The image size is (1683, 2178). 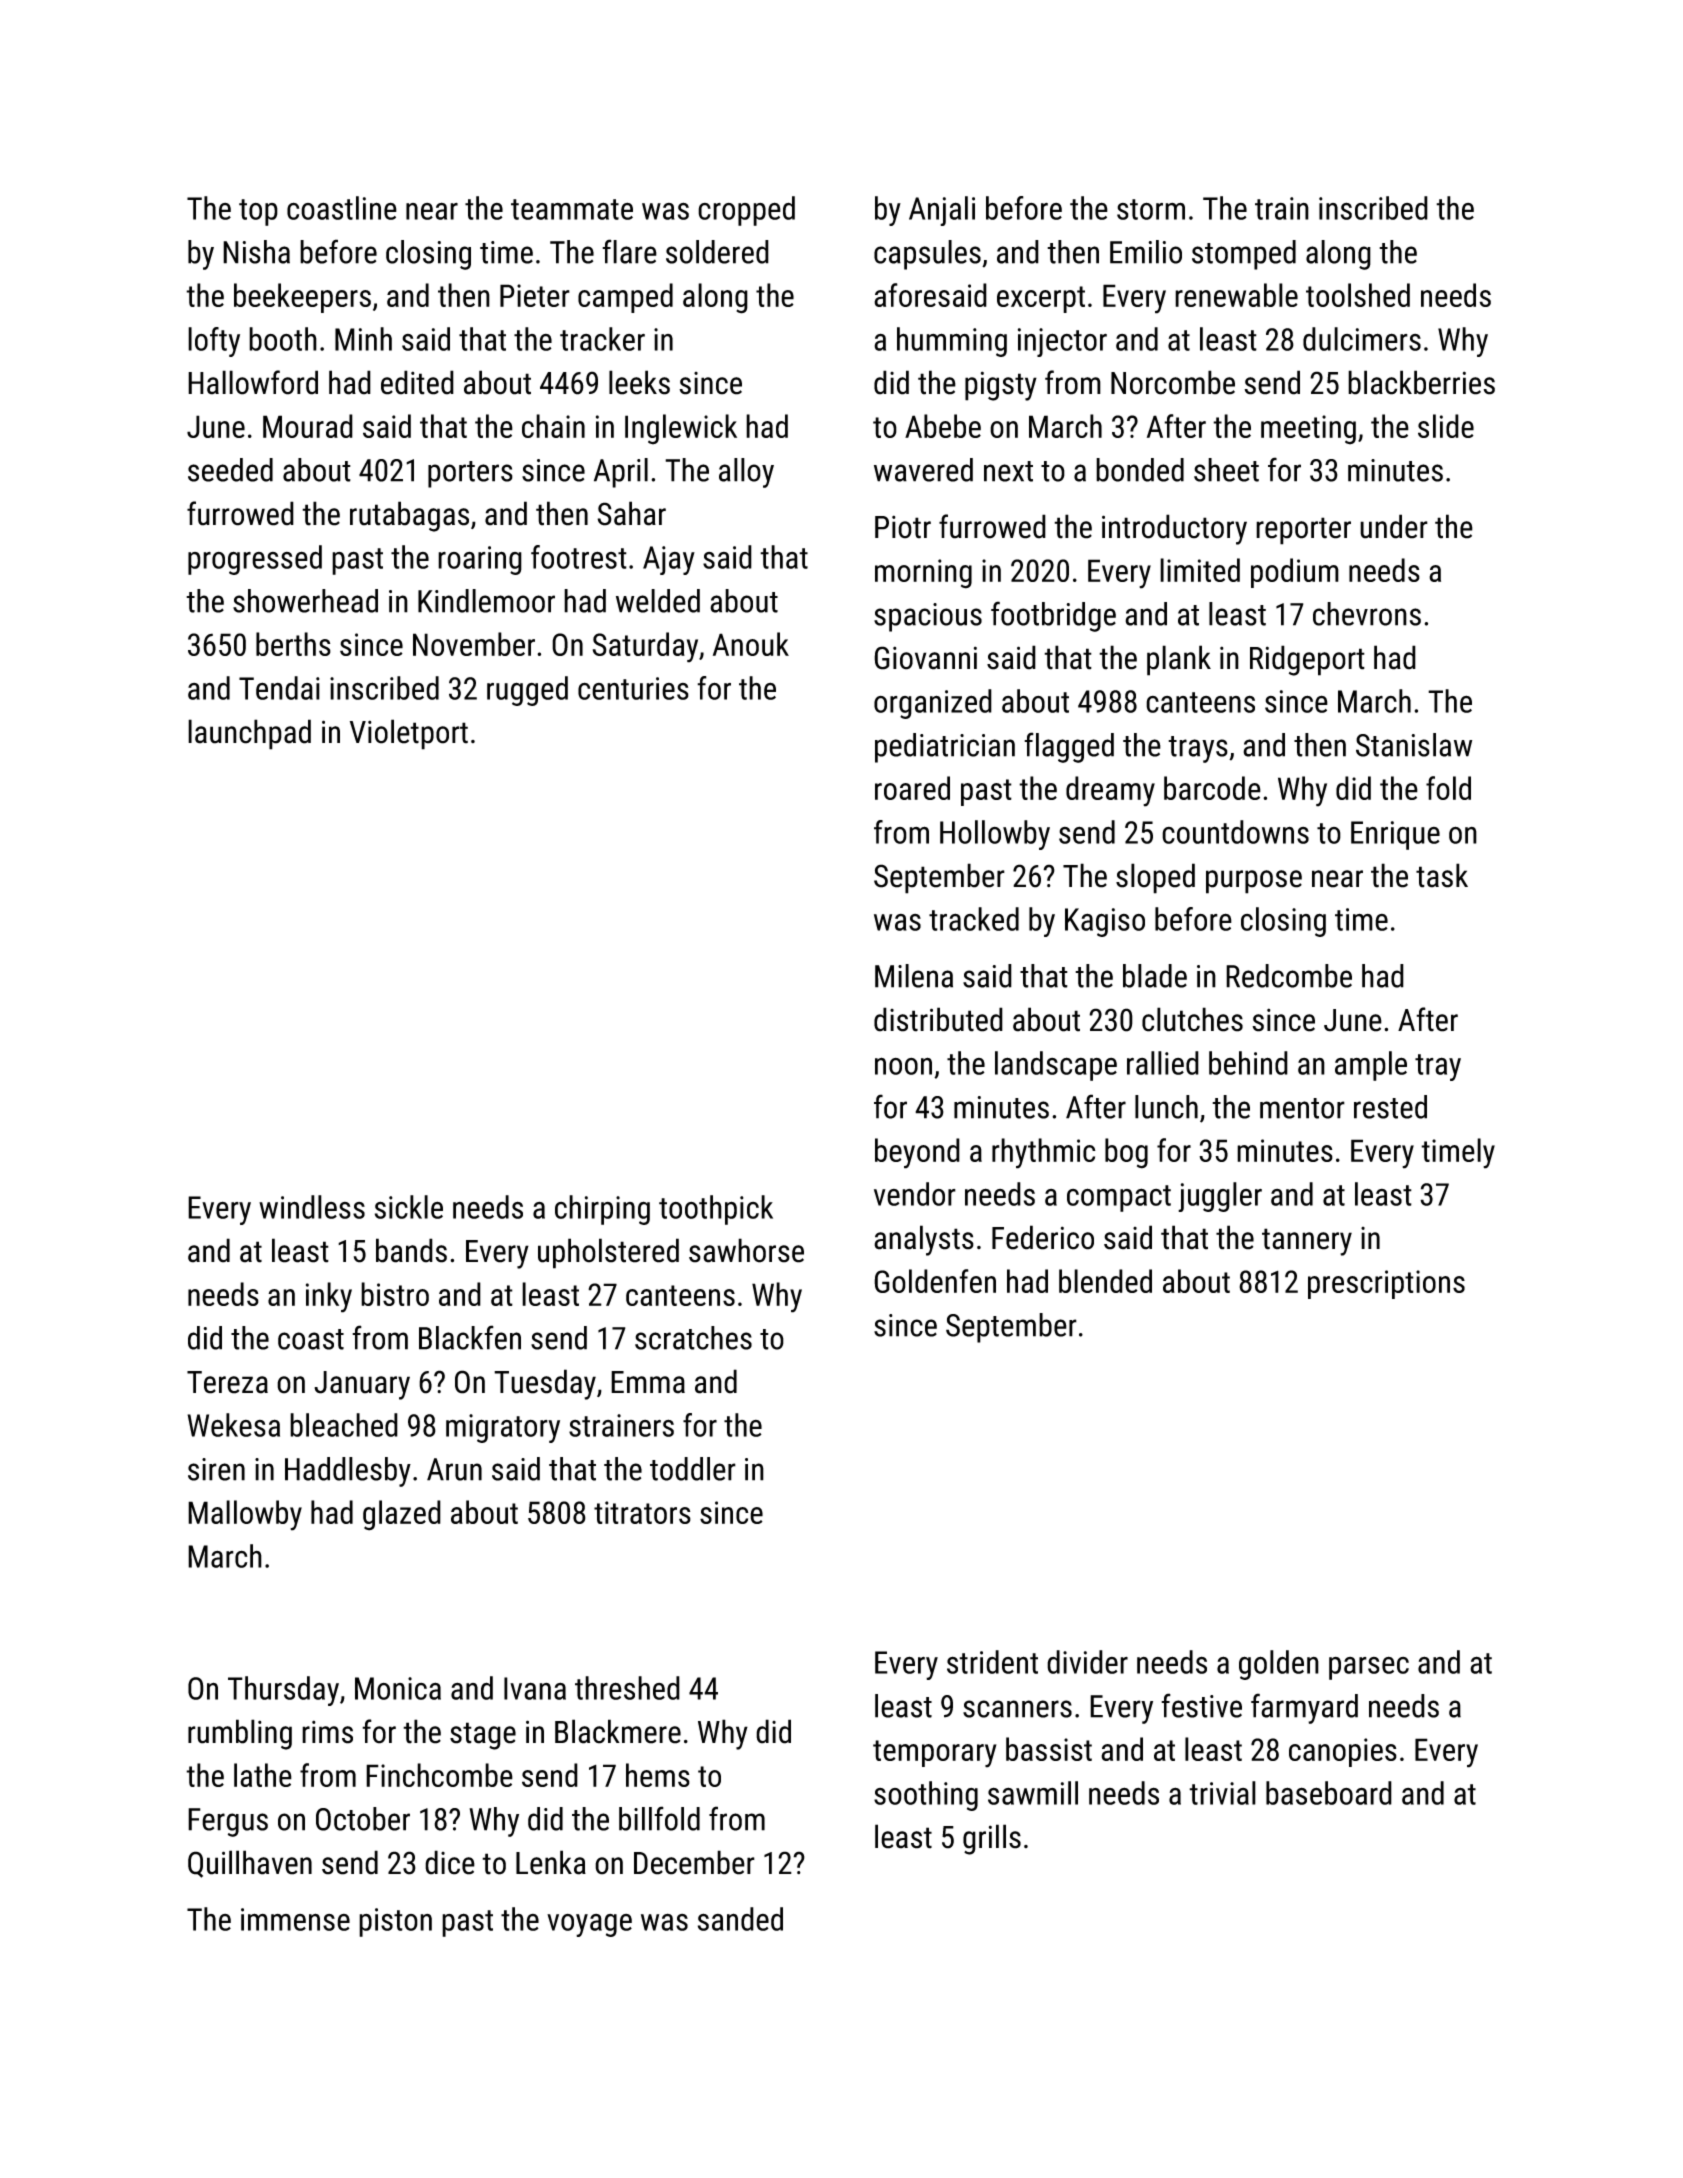 What do you see at coordinates (258, 212) in the image?
I see `top` at bounding box center [258, 212].
